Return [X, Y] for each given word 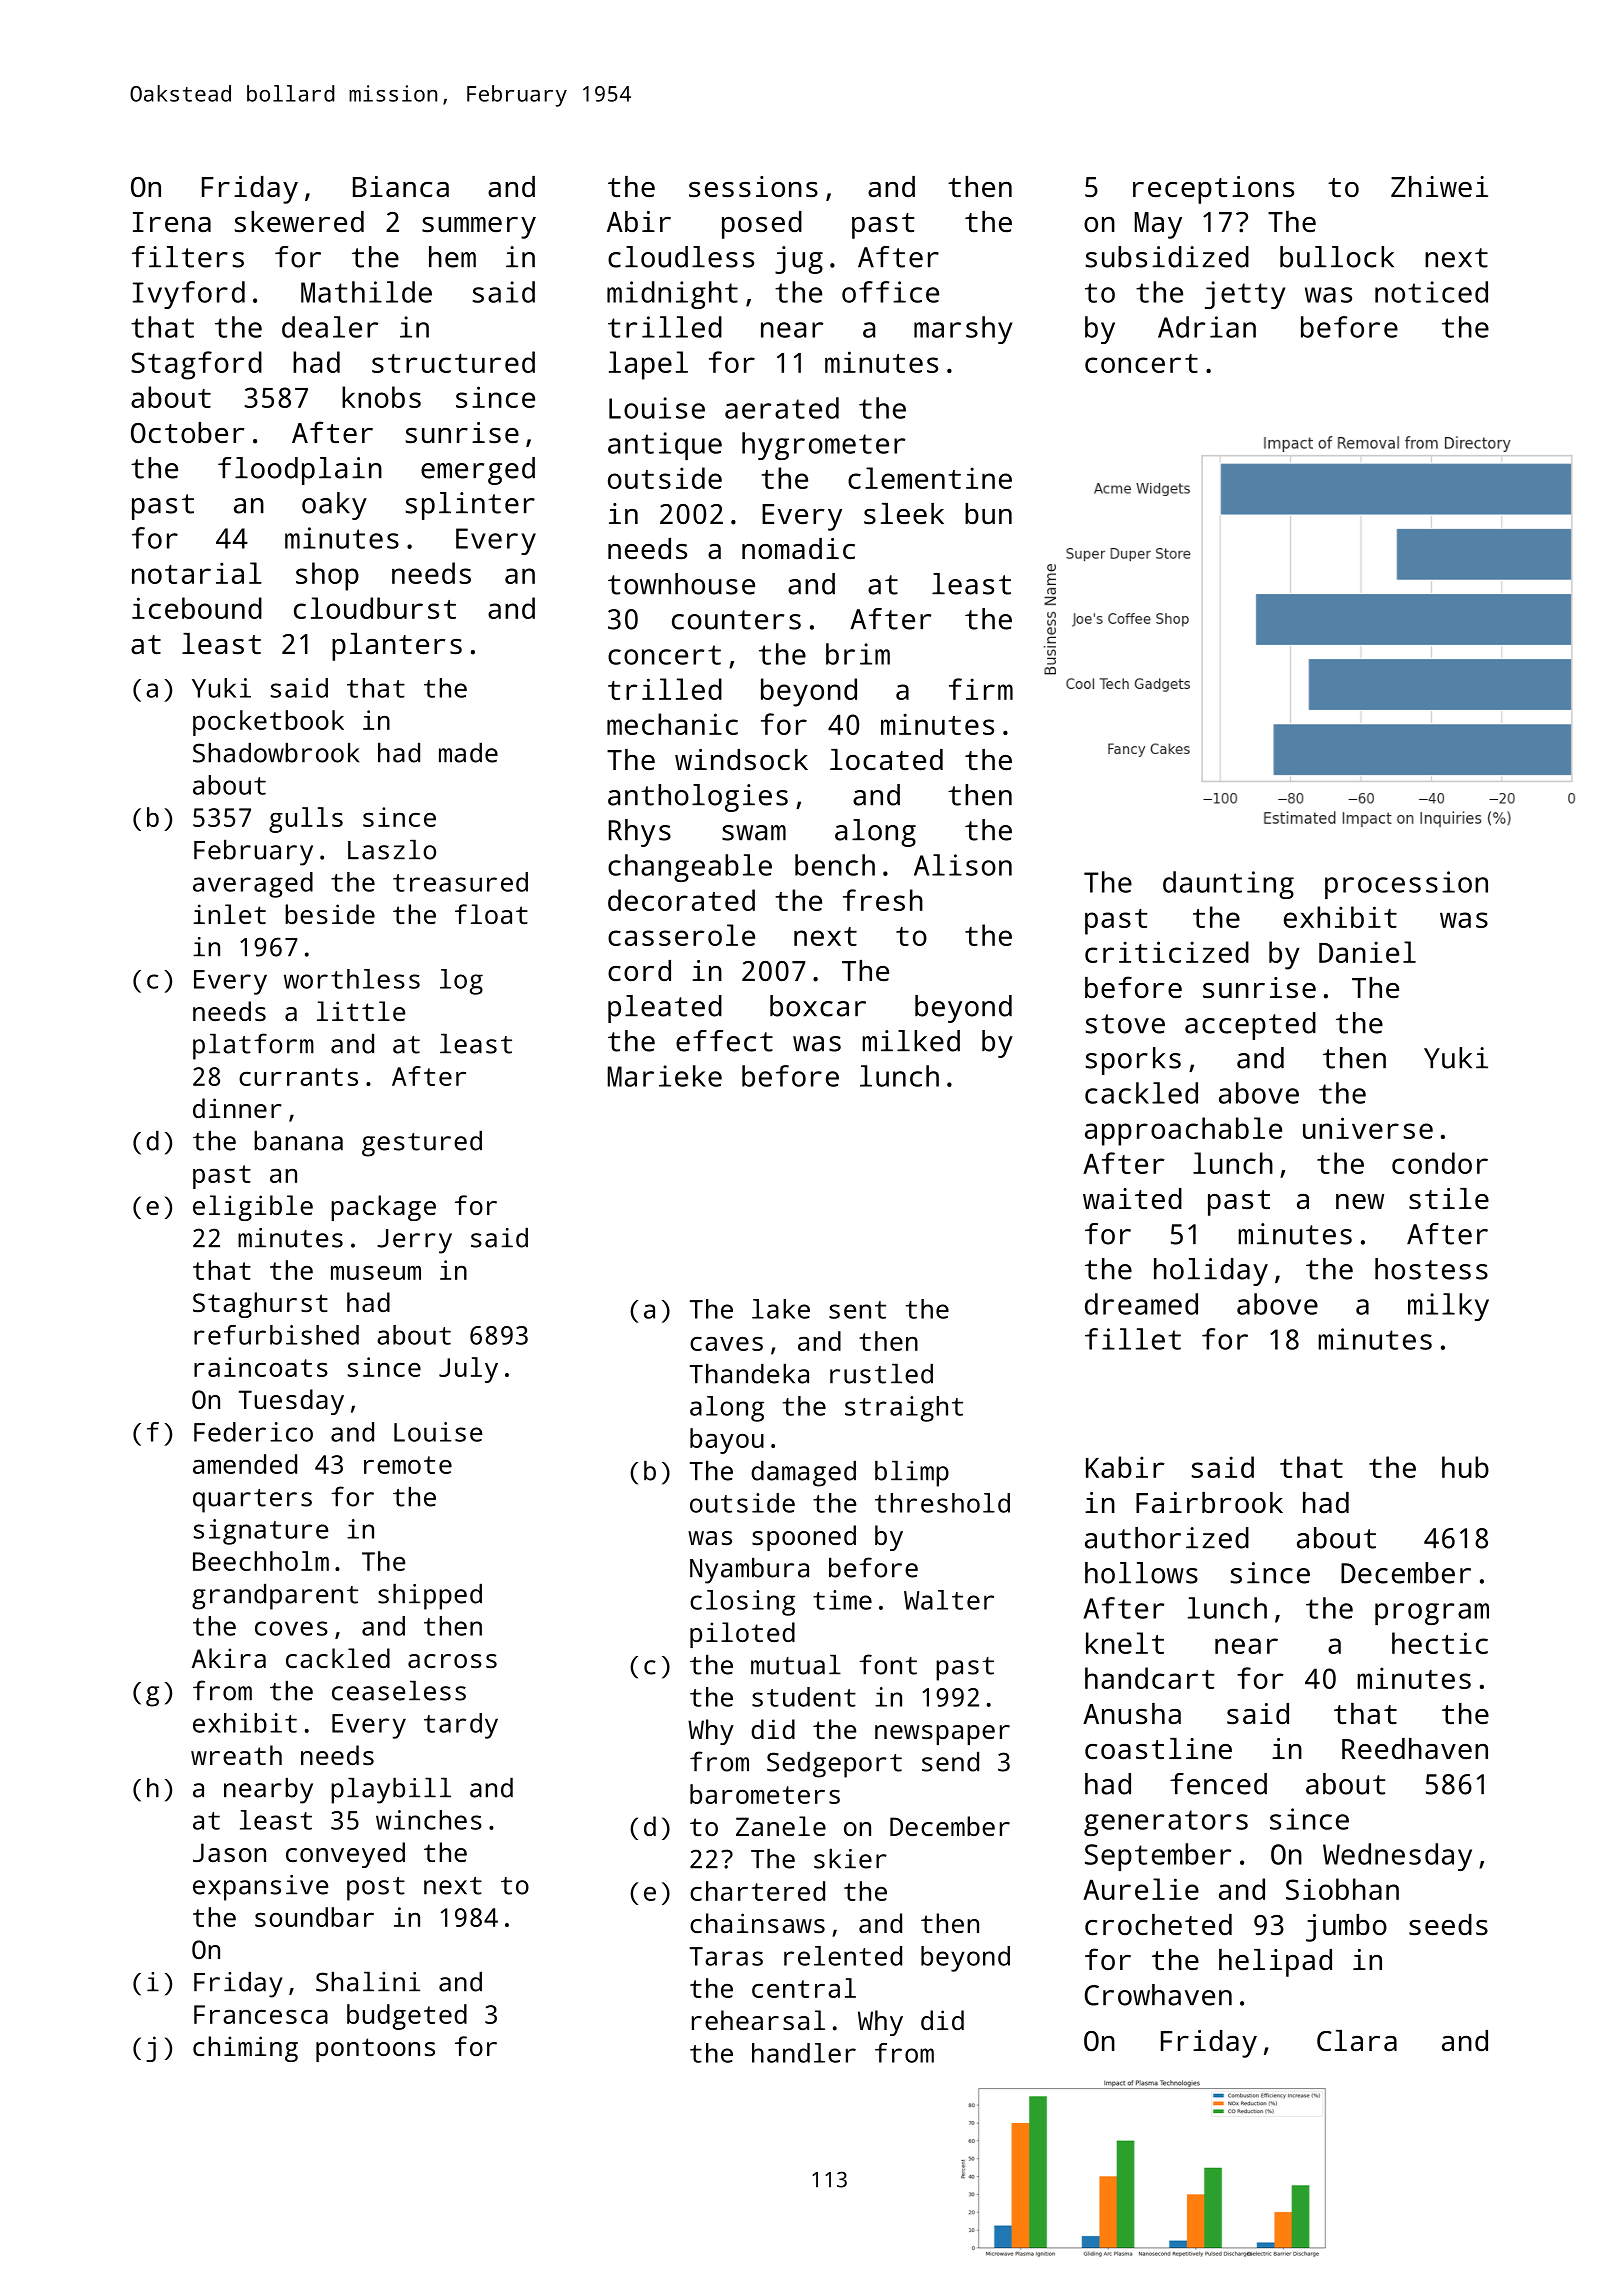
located [886, 760]
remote [408, 1465]
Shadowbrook [276, 752]
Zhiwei [1439, 186]
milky [1448, 1307]
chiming [245, 2049]
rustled [881, 1373]
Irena [172, 222]
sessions [753, 187]
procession [1406, 885]
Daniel [1367, 952]
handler [804, 2053]
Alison [963, 865]
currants [298, 1077]
